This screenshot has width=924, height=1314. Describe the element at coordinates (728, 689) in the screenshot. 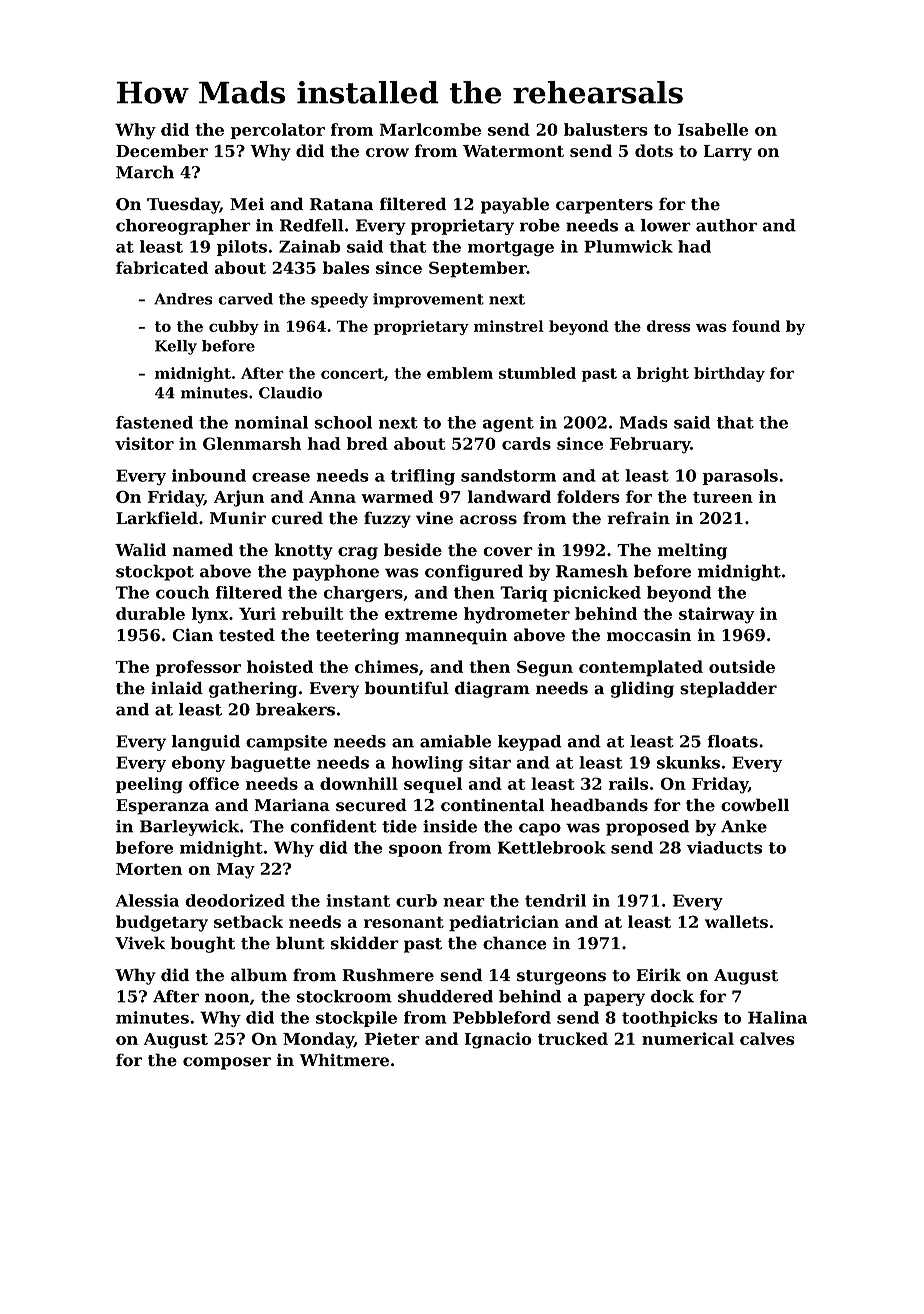

I see `stepladder` at that location.
